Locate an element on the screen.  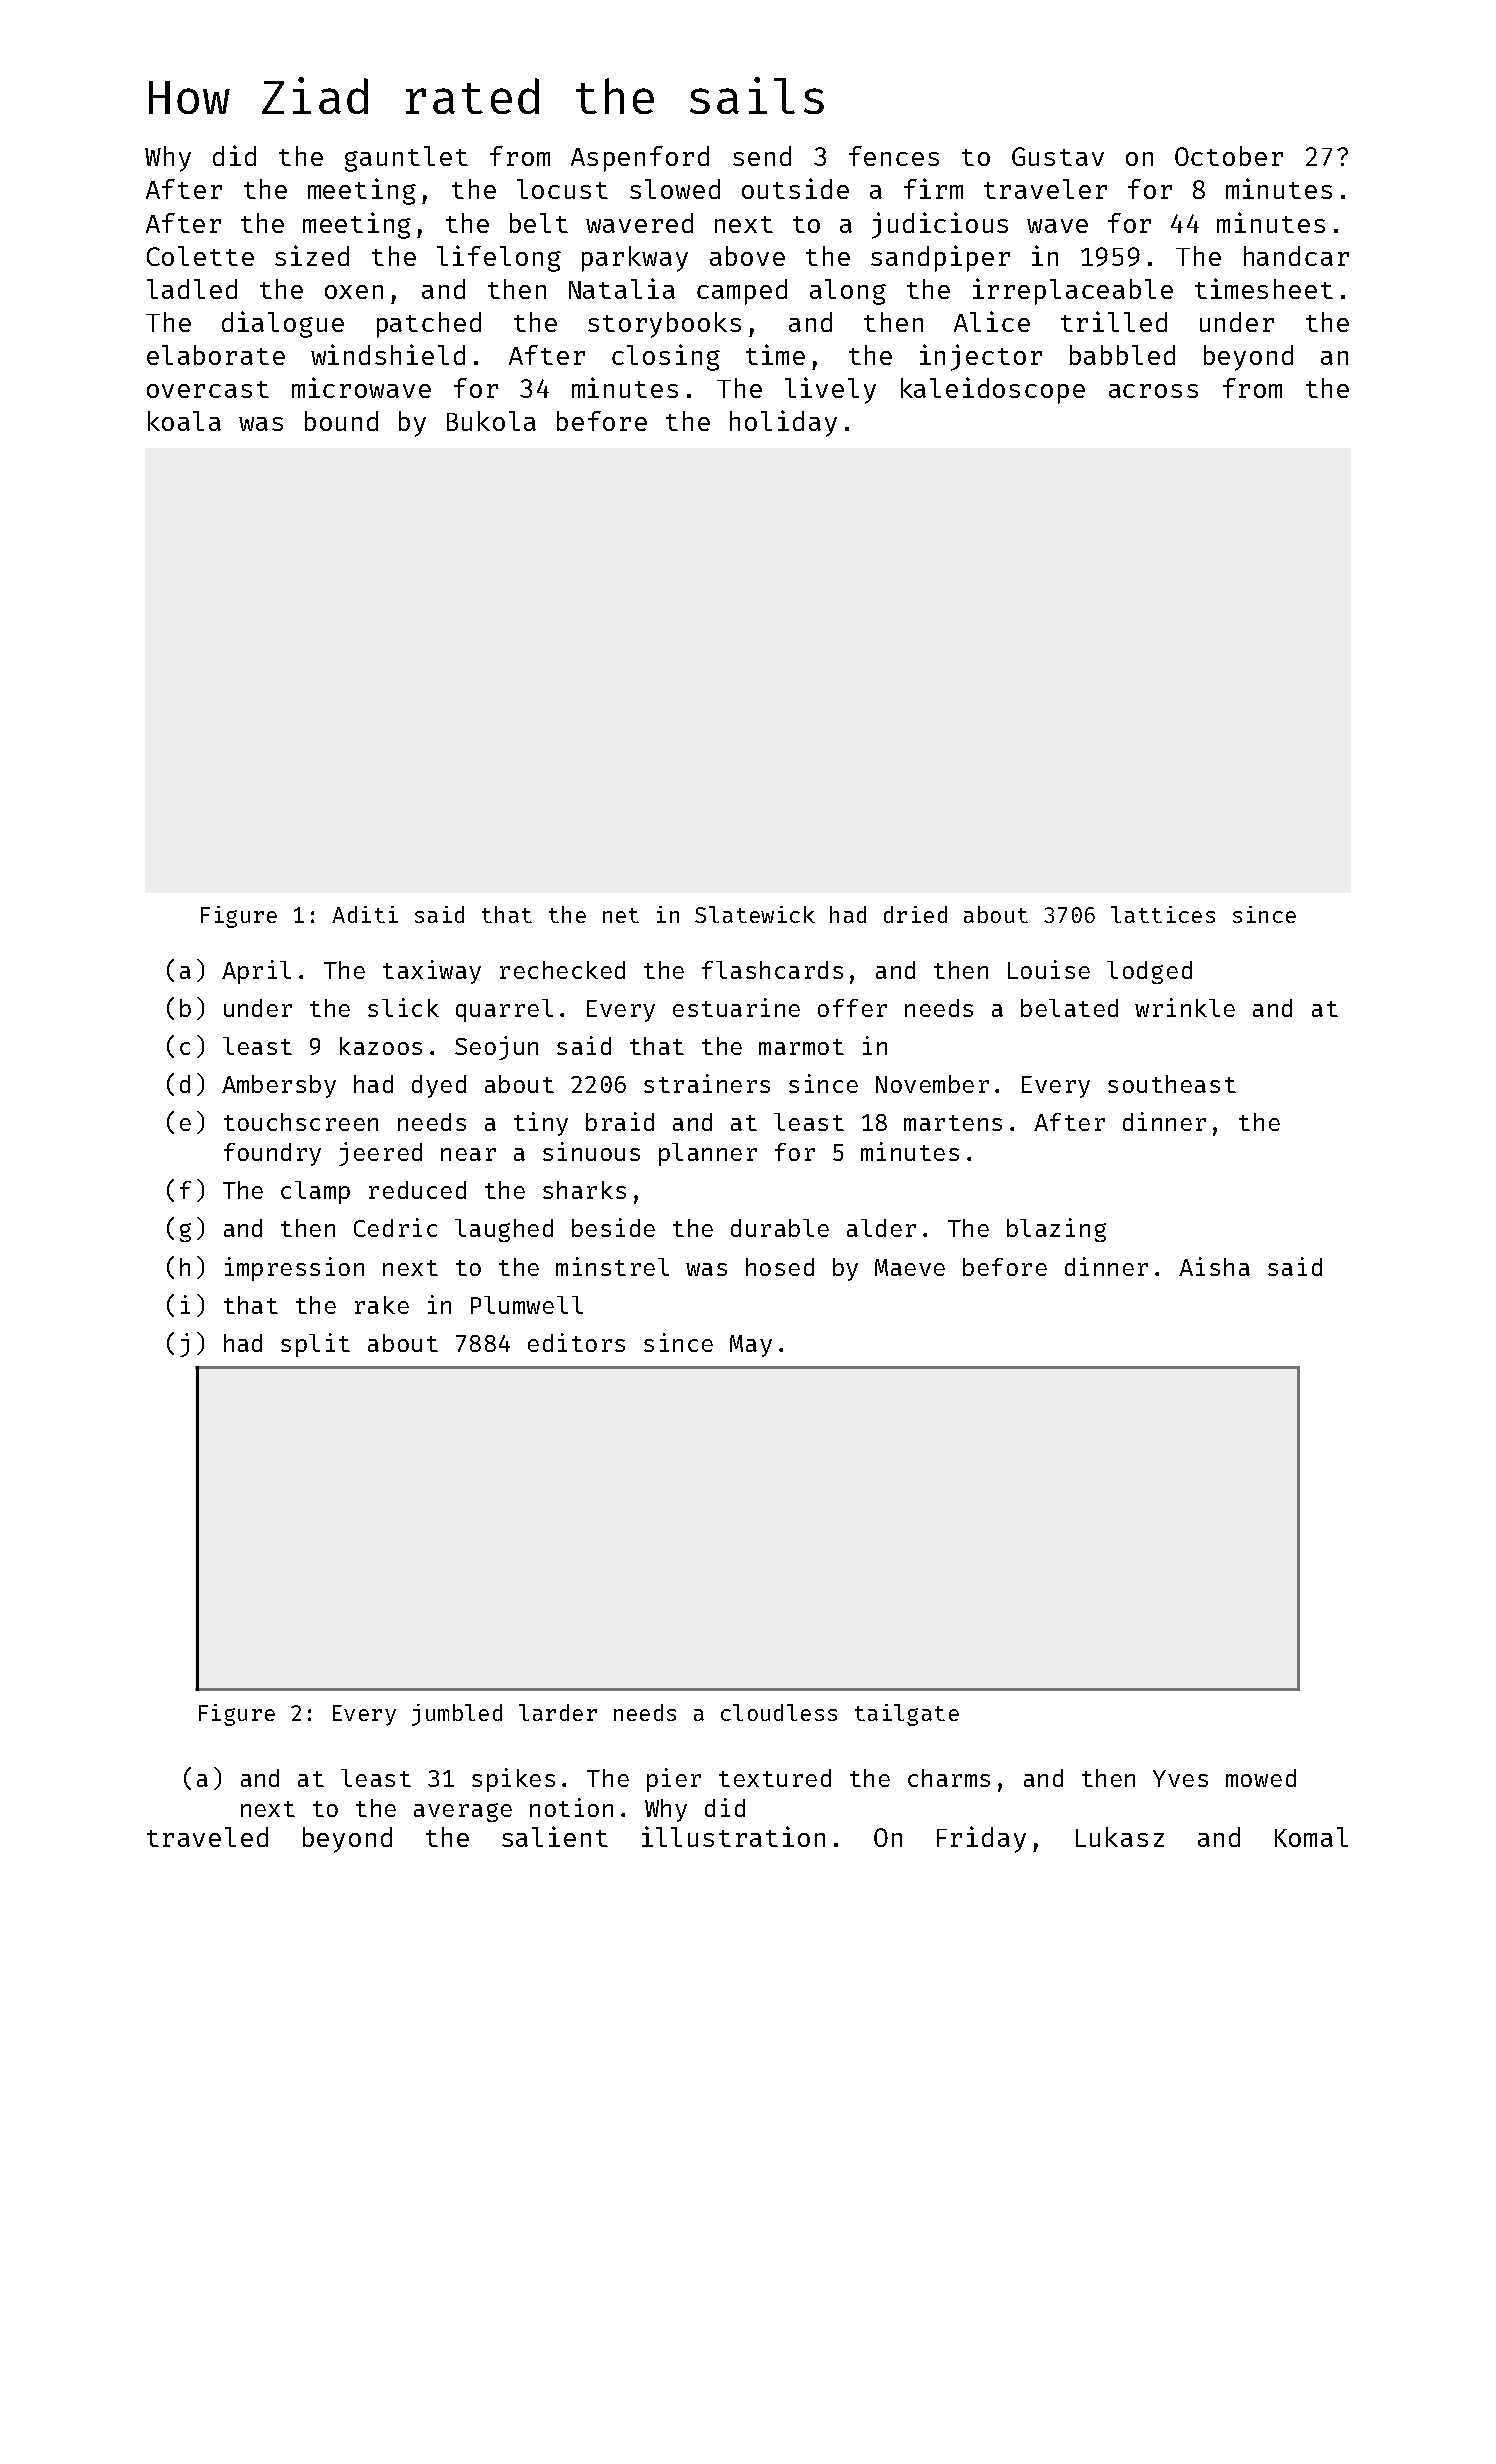
traveled is located at coordinates (207, 1837).
